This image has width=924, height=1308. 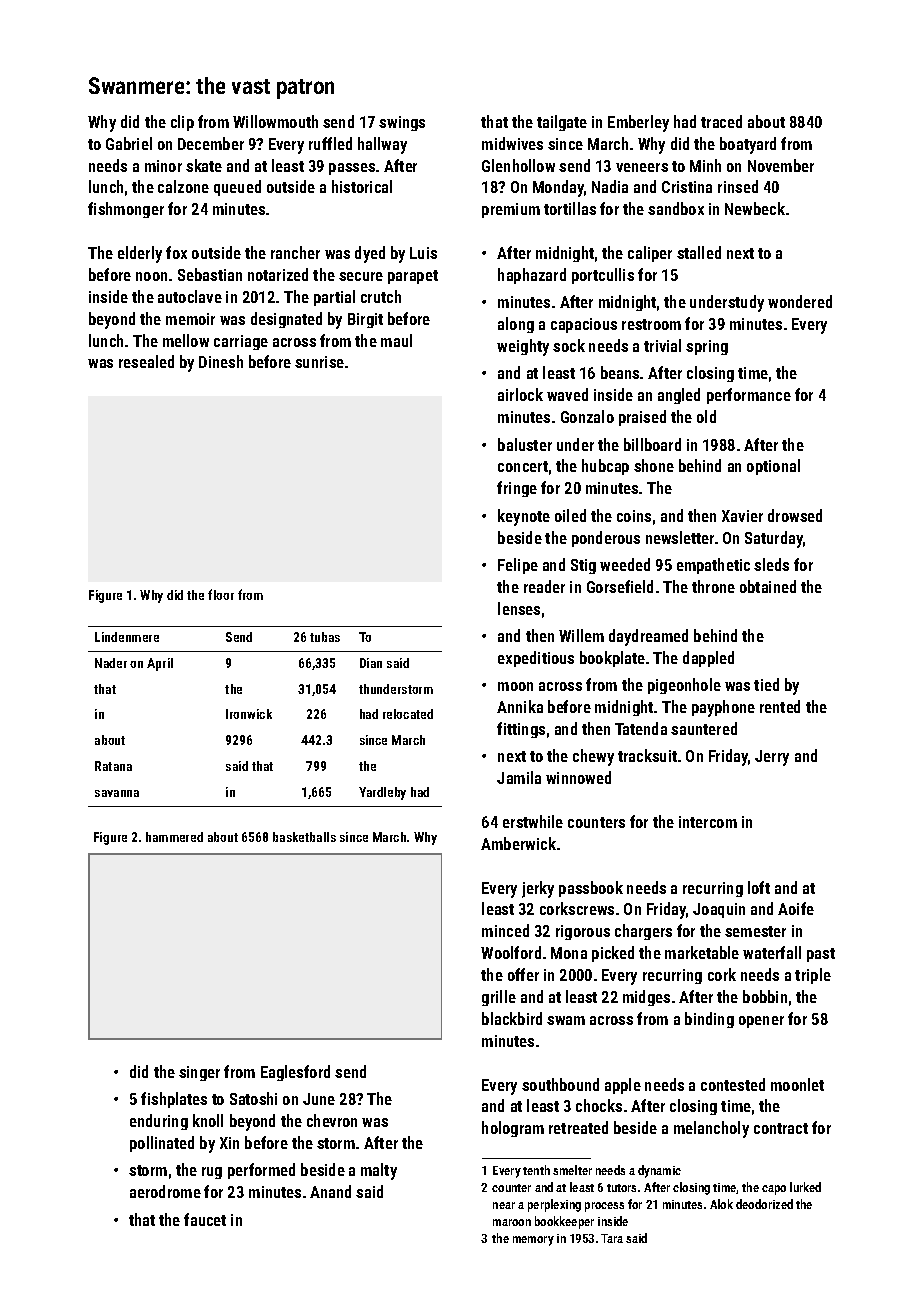 What do you see at coordinates (570, 515) in the image?
I see `oiled` at bounding box center [570, 515].
